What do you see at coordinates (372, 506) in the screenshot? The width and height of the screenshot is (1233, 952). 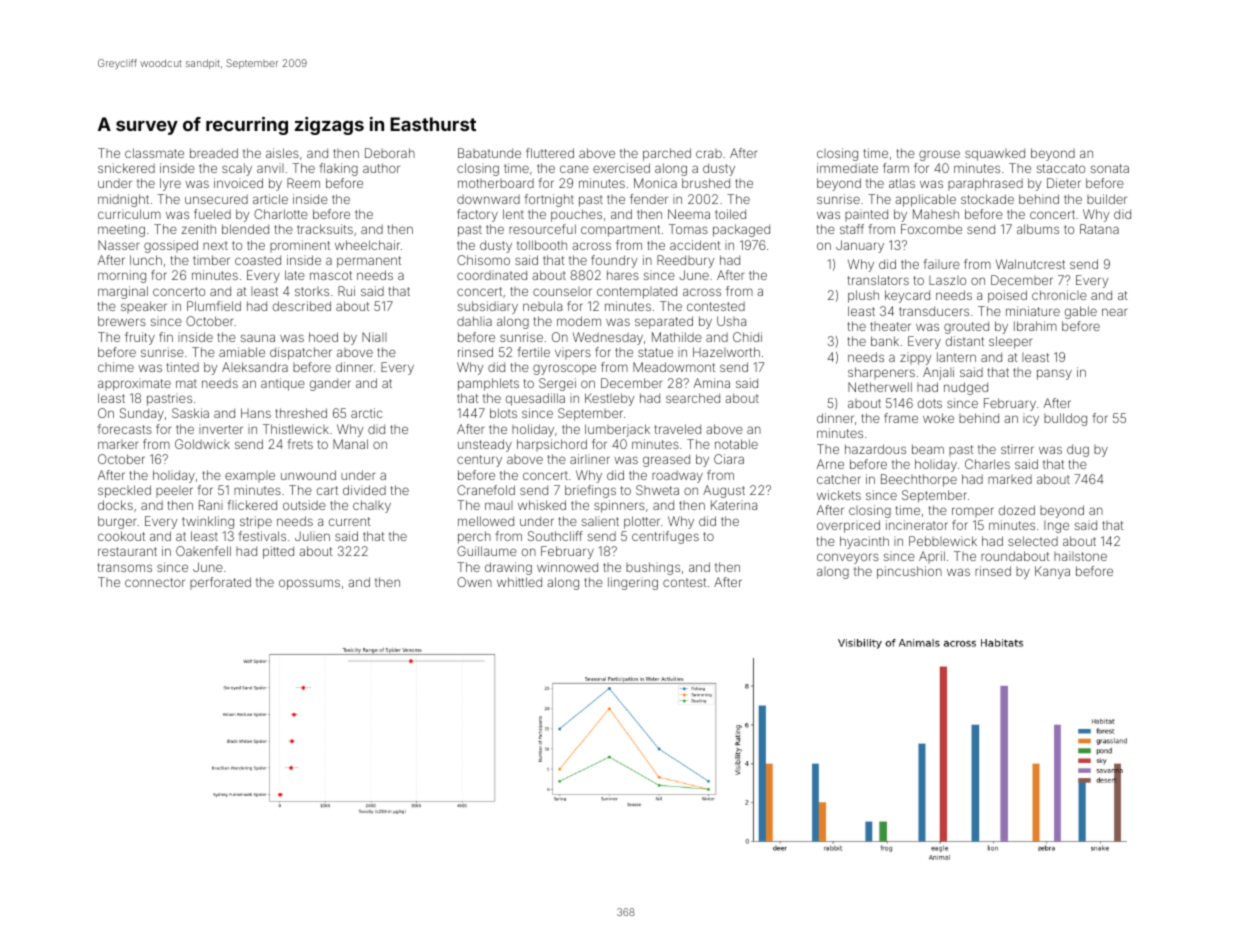 I see `chalky` at bounding box center [372, 506].
